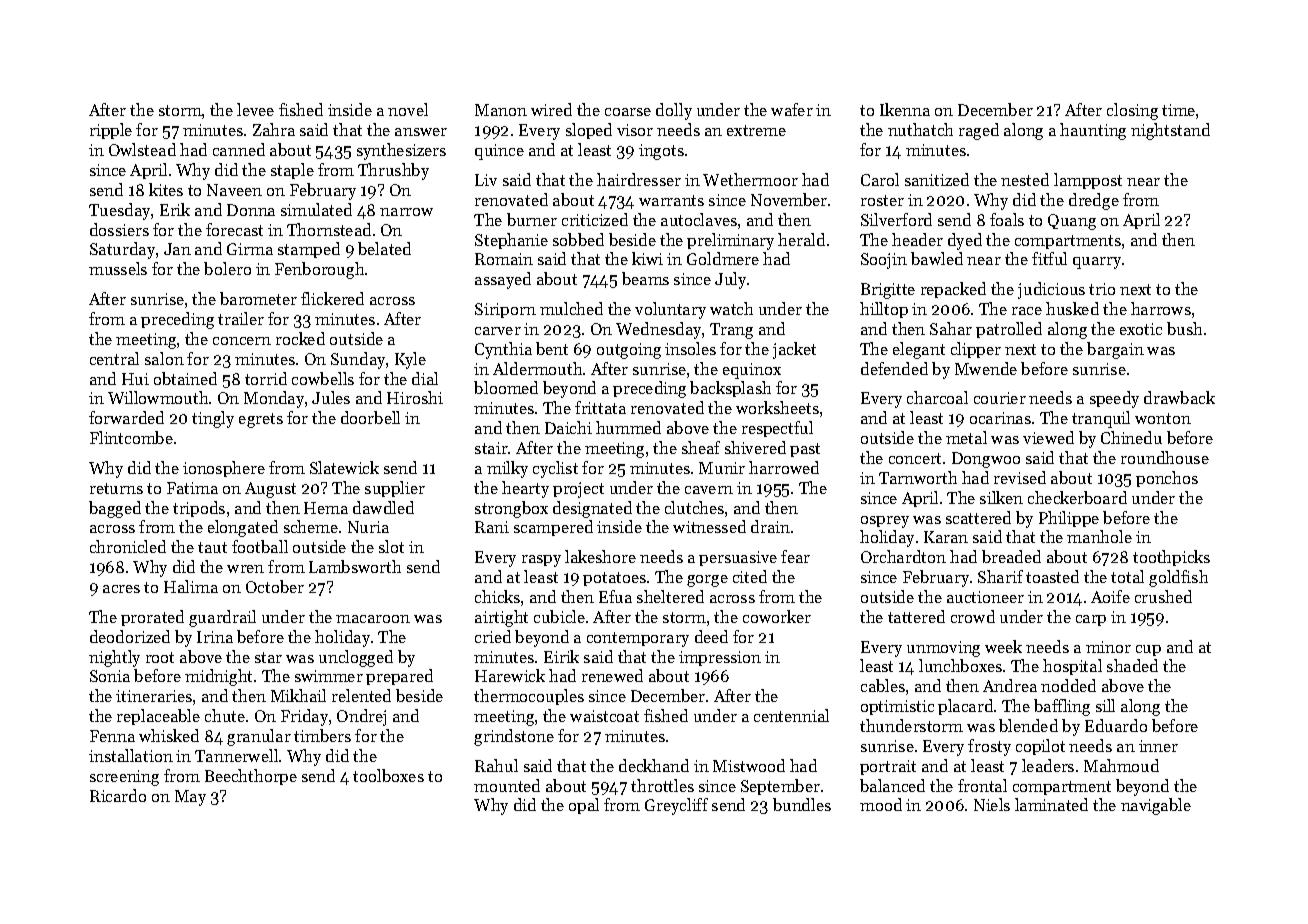 The width and height of the screenshot is (1308, 924). I want to click on nested, so click(1025, 179).
